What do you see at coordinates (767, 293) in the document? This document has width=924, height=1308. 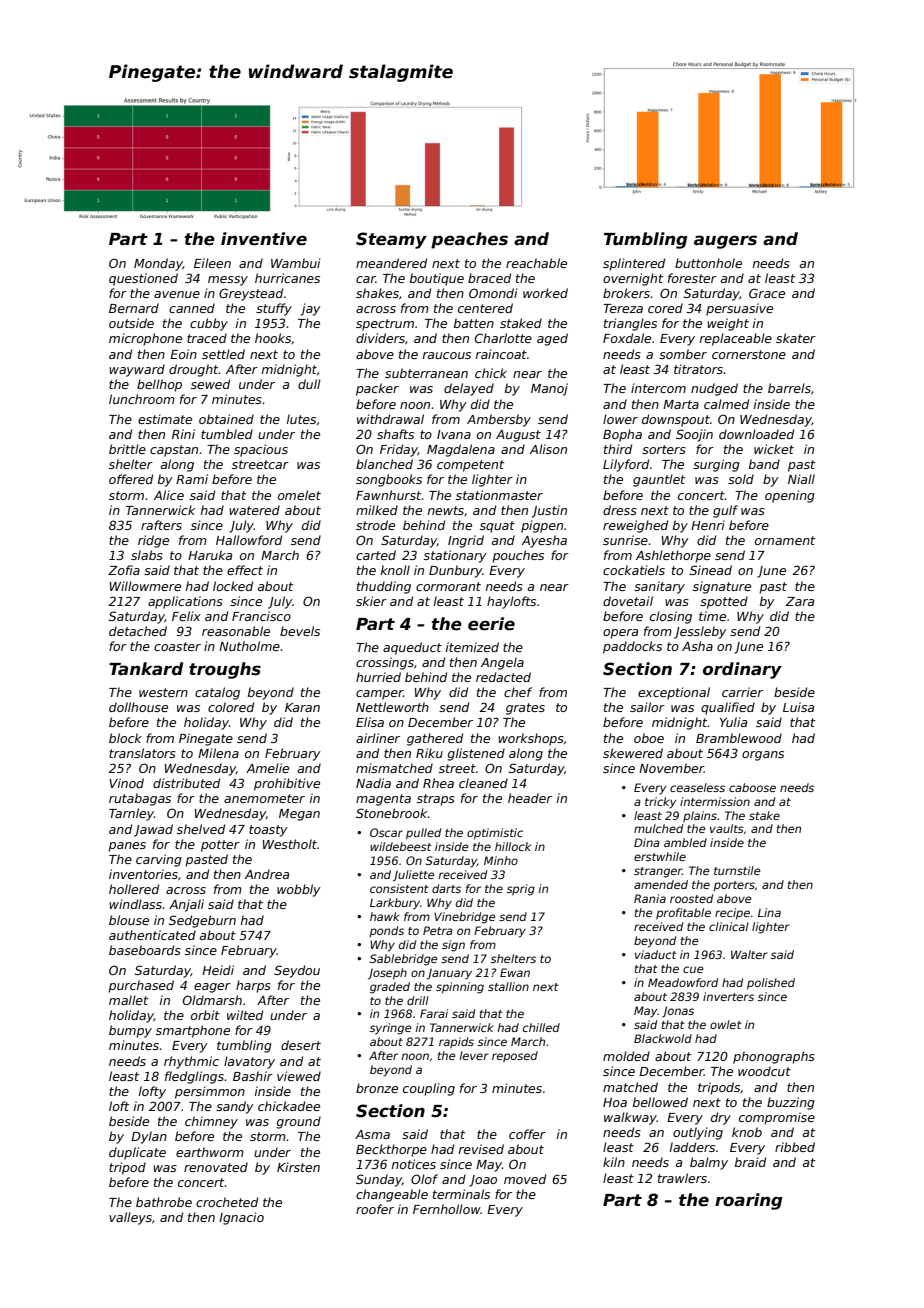 I see `Grace` at bounding box center [767, 293].
